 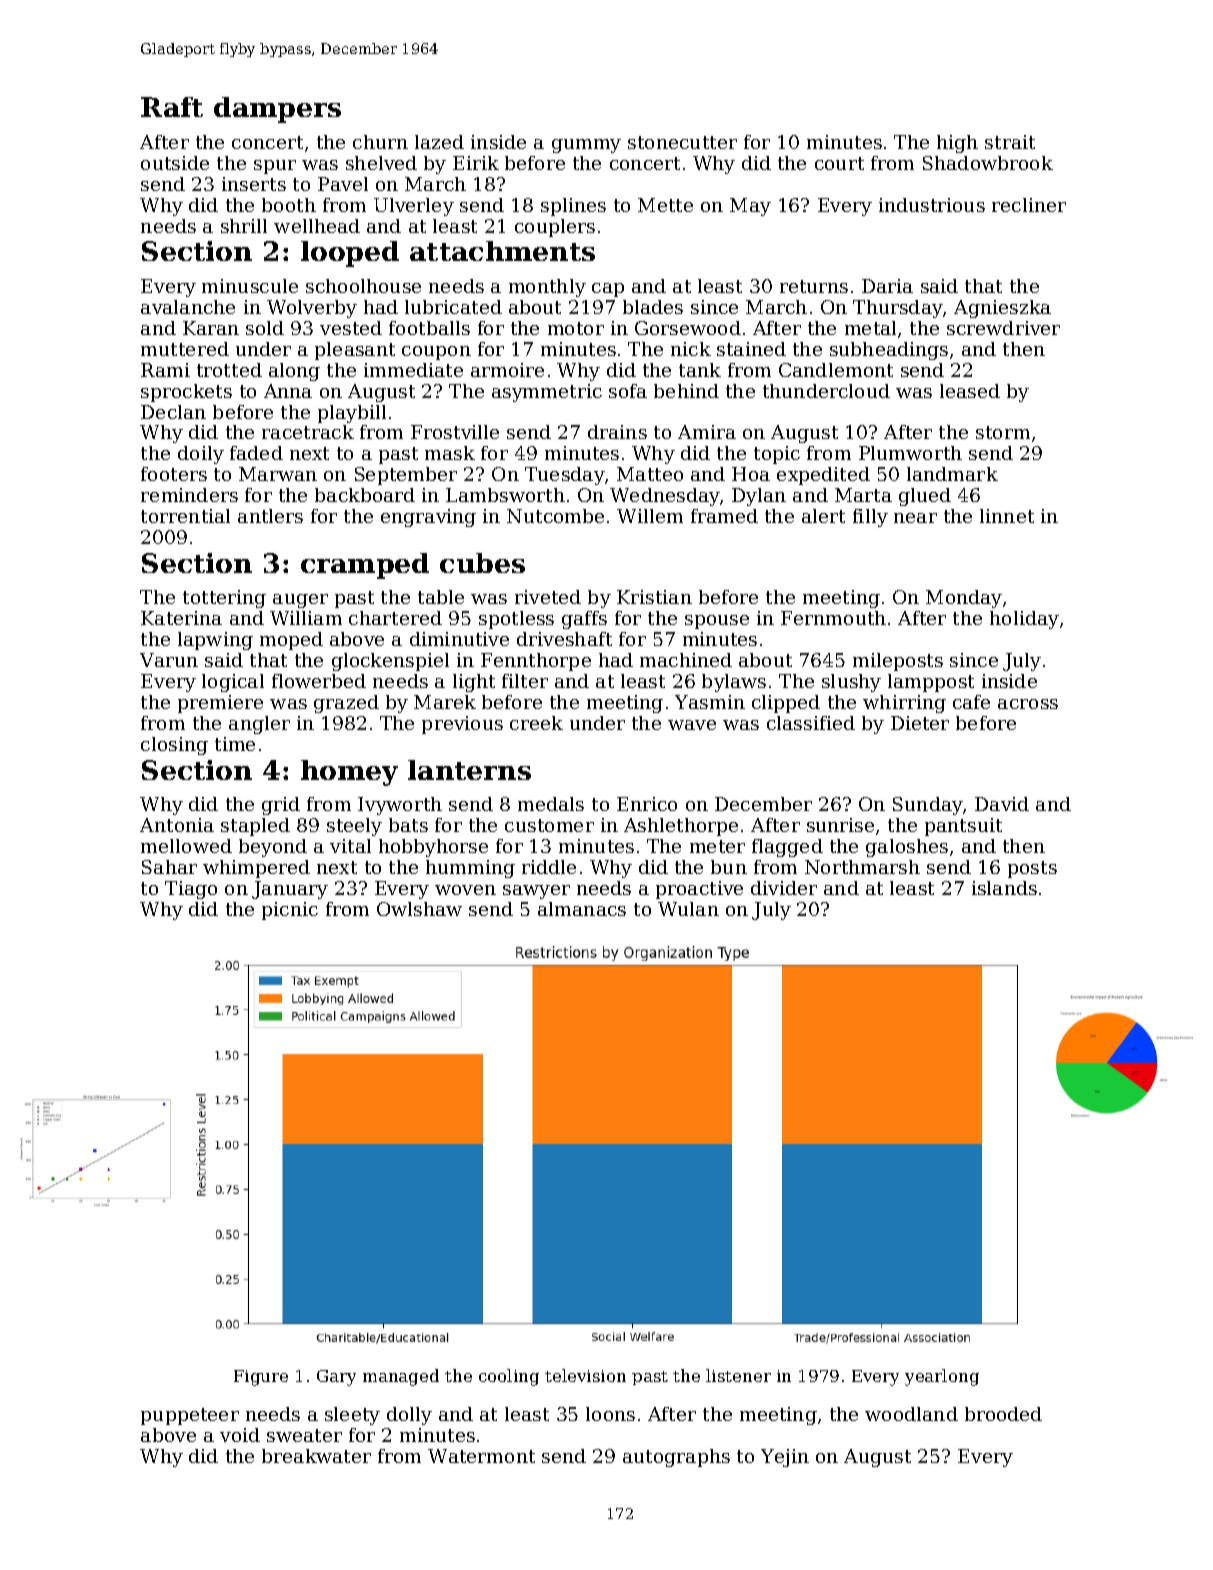 I want to click on Mette, so click(x=665, y=205).
